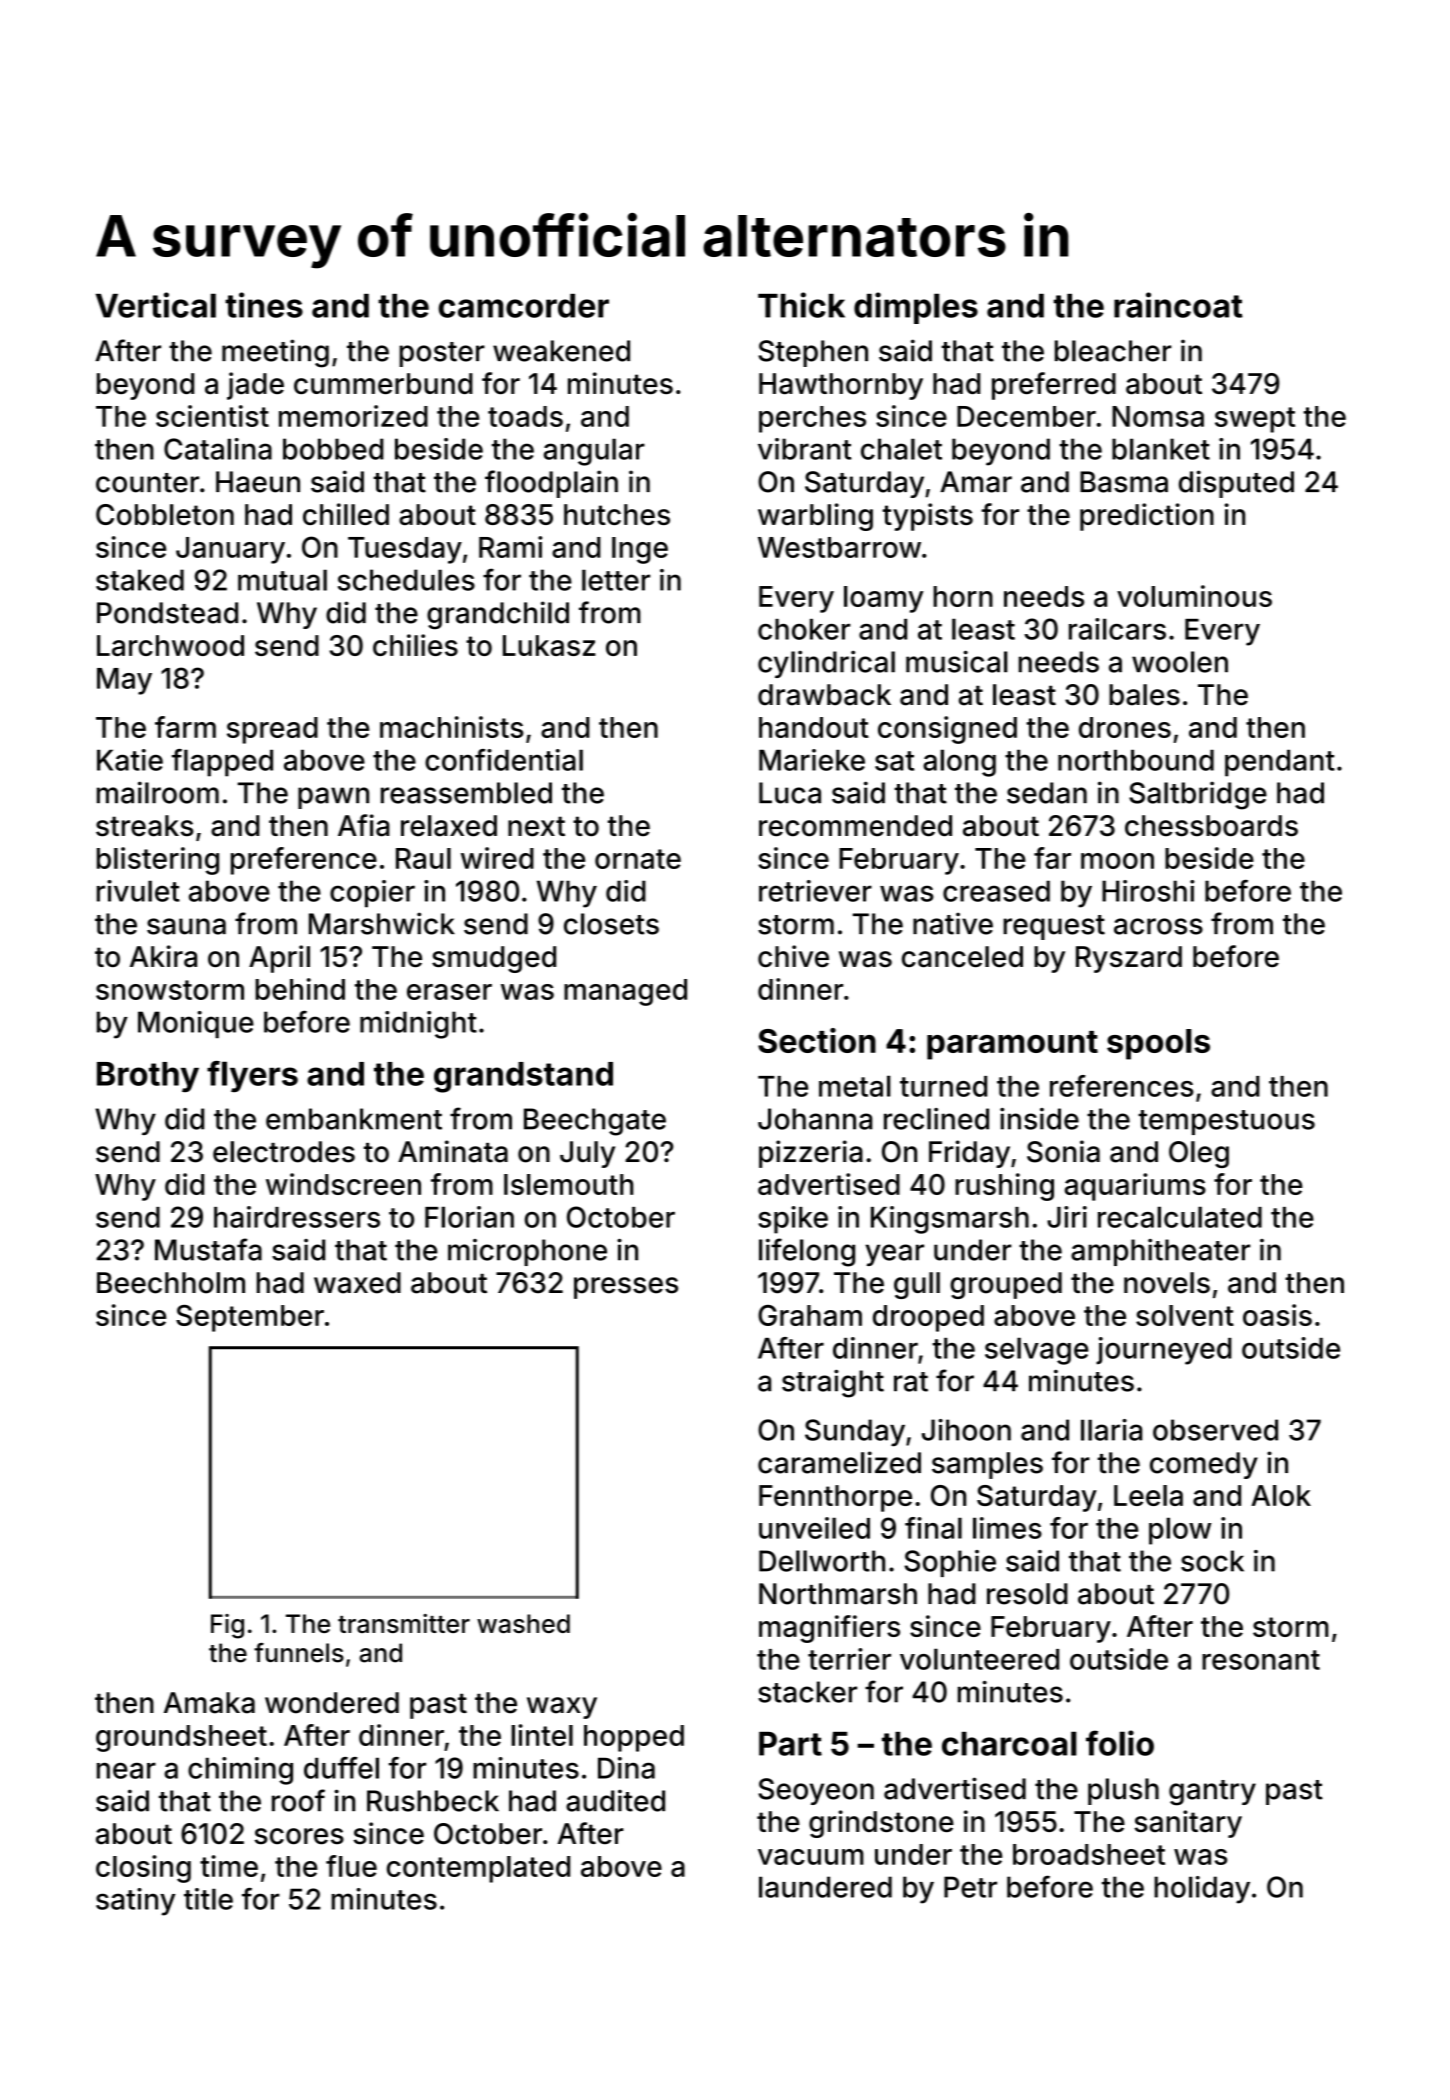 This image has height=2100, width=1450. I want to click on May, so click(124, 681).
